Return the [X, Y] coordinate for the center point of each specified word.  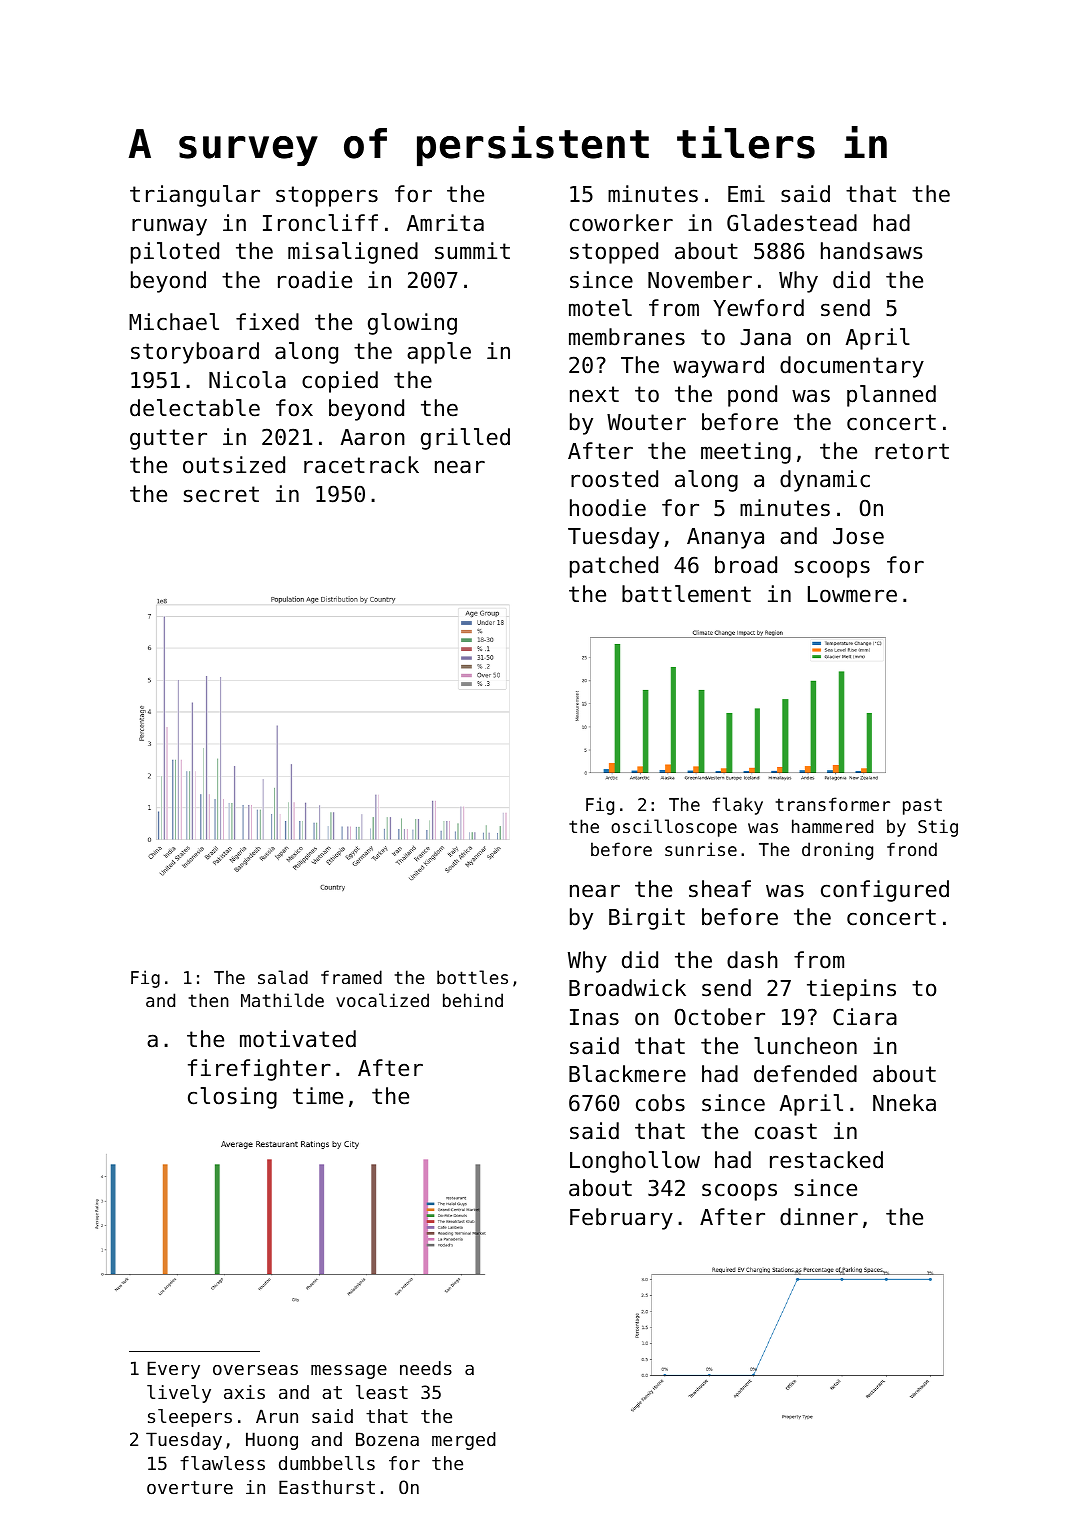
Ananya [725, 538]
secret [221, 494]
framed [351, 977]
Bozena [387, 1439]
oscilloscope [674, 828]
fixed [267, 322]
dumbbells [327, 1463]
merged [464, 1441]
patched [614, 567]
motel [600, 308]
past [922, 806]
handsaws [871, 251]
